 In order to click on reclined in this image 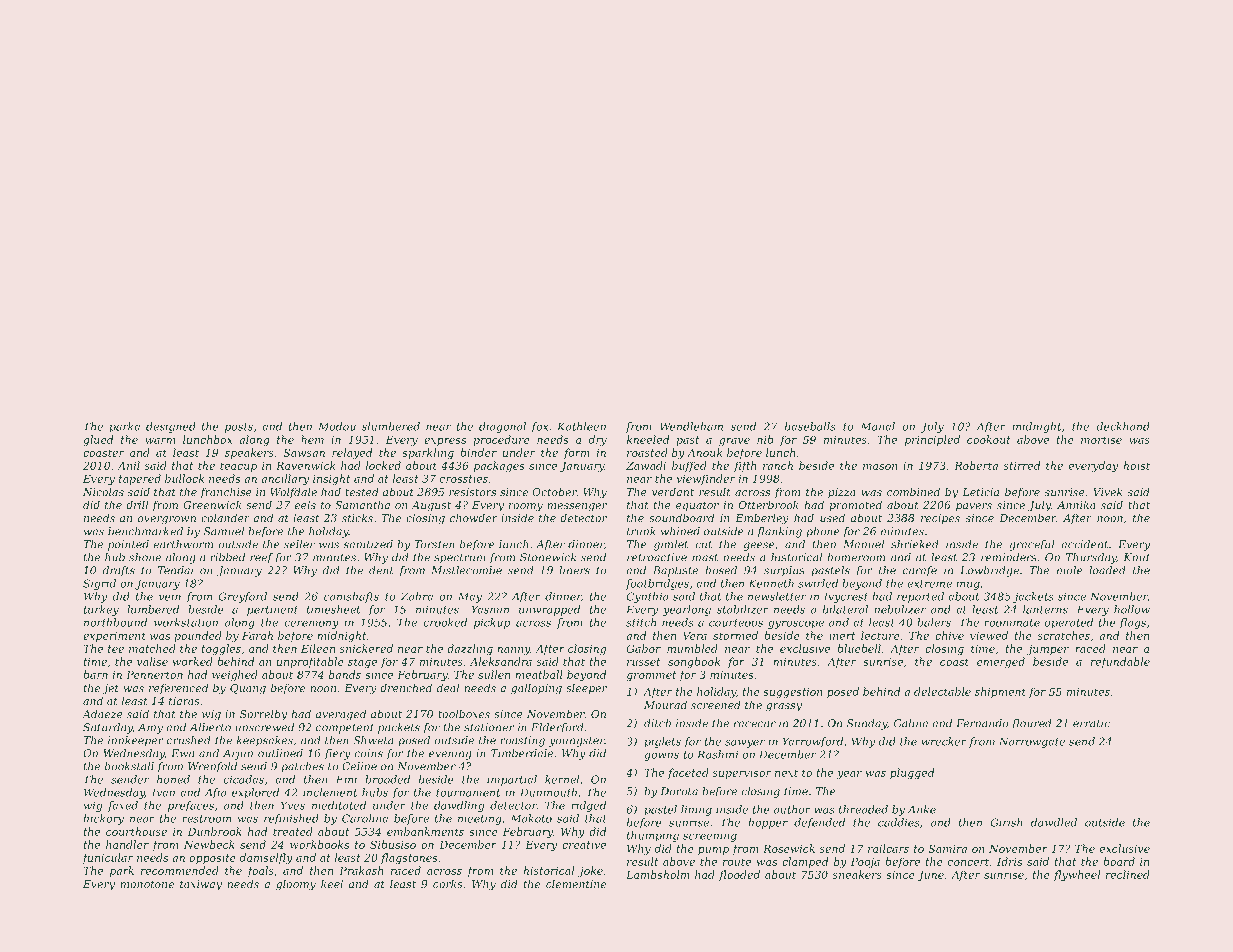, I will do `click(1128, 874)`.
